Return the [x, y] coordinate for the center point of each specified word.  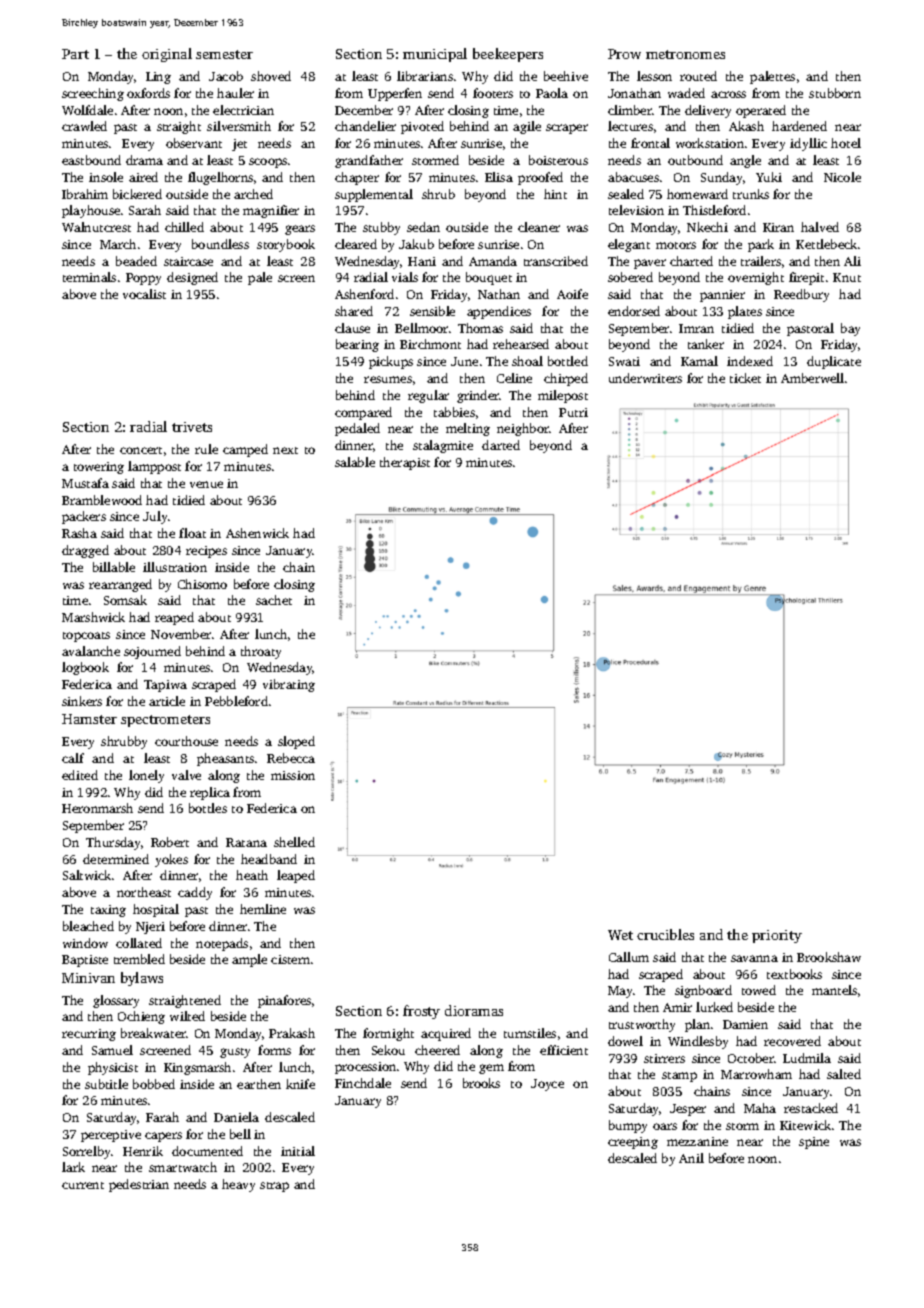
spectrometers [165, 721]
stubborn [835, 93]
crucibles [665, 934]
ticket [745, 378]
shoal [527, 361]
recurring [89, 1035]
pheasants [225, 759]
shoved [271, 76]
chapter [357, 178]
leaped [296, 876]
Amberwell [812, 378]
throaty [261, 652]
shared [354, 311]
